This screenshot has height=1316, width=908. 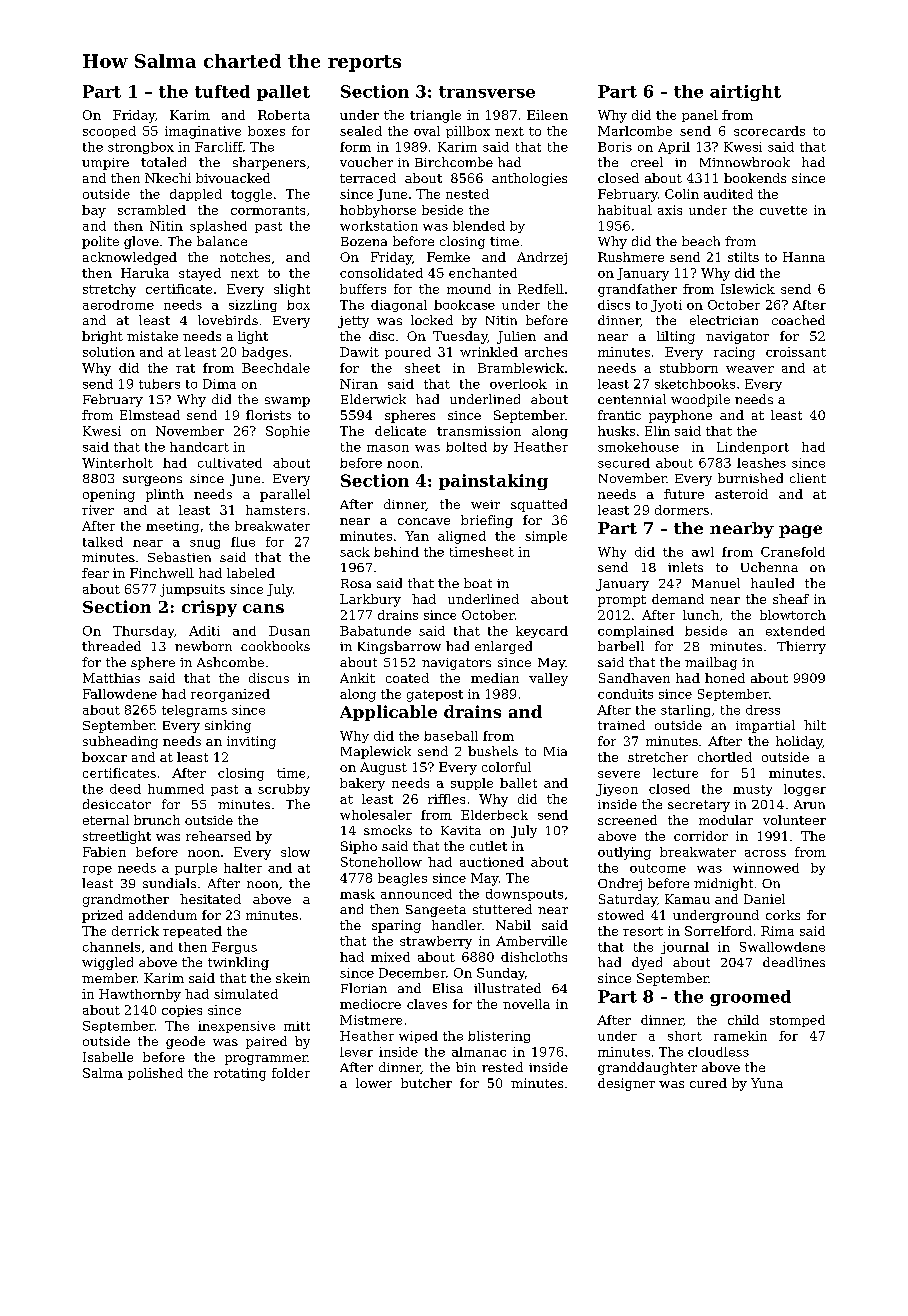 What do you see at coordinates (426, 1083) in the screenshot?
I see `butcher` at bounding box center [426, 1083].
